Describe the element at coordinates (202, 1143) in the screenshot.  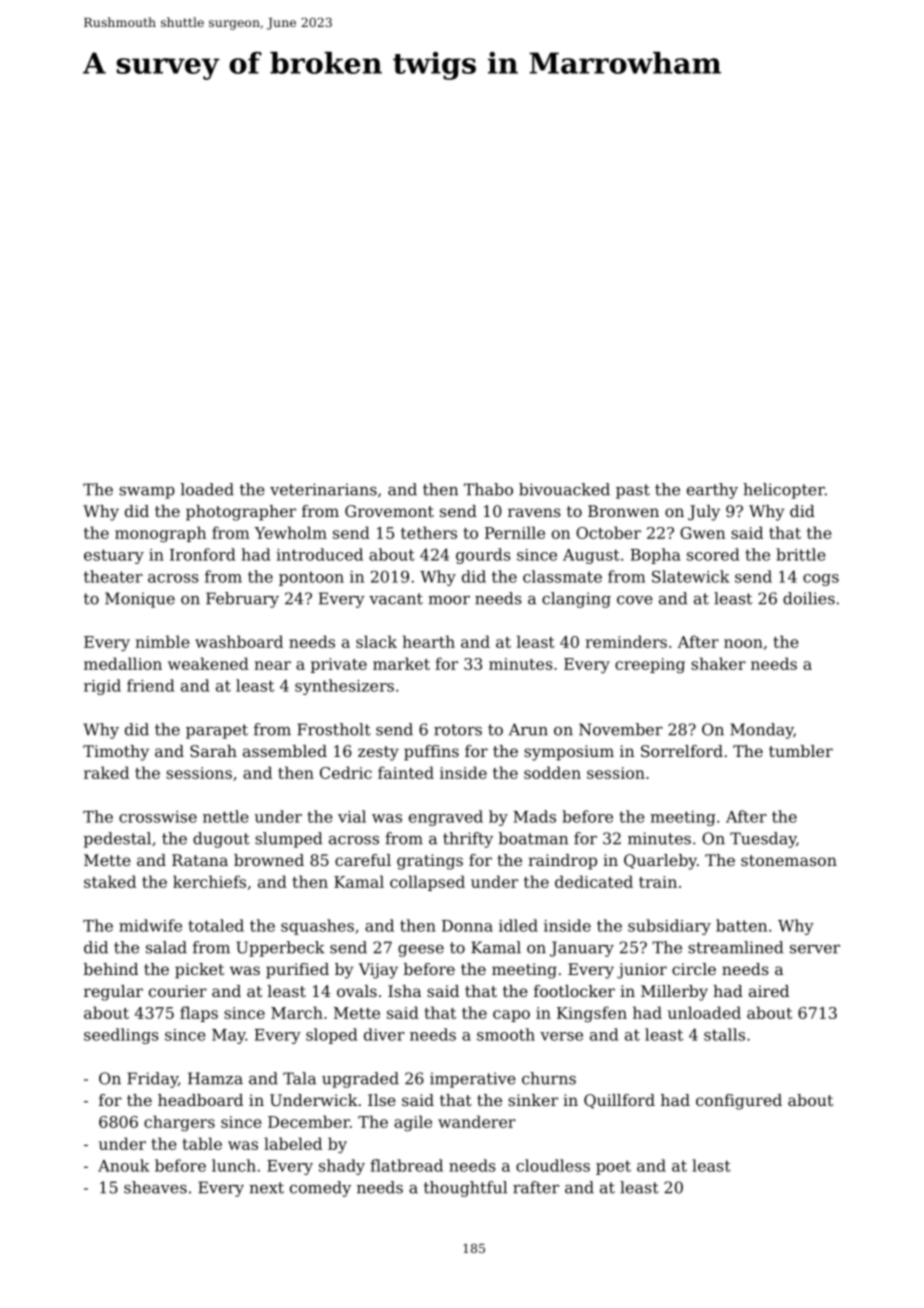
I see `table` at that location.
